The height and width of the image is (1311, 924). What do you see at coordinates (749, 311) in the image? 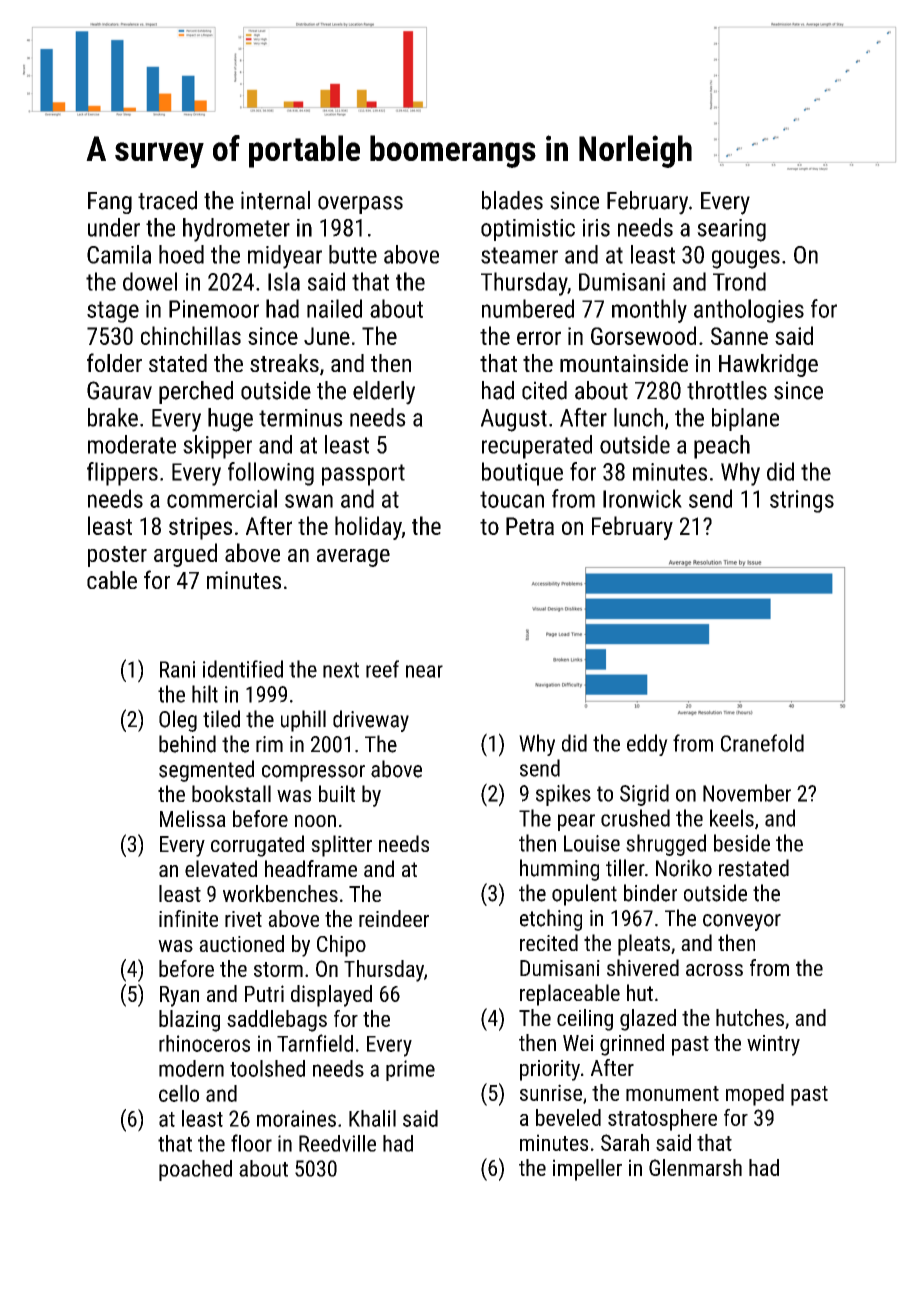
I see `anthologies` at bounding box center [749, 311].
